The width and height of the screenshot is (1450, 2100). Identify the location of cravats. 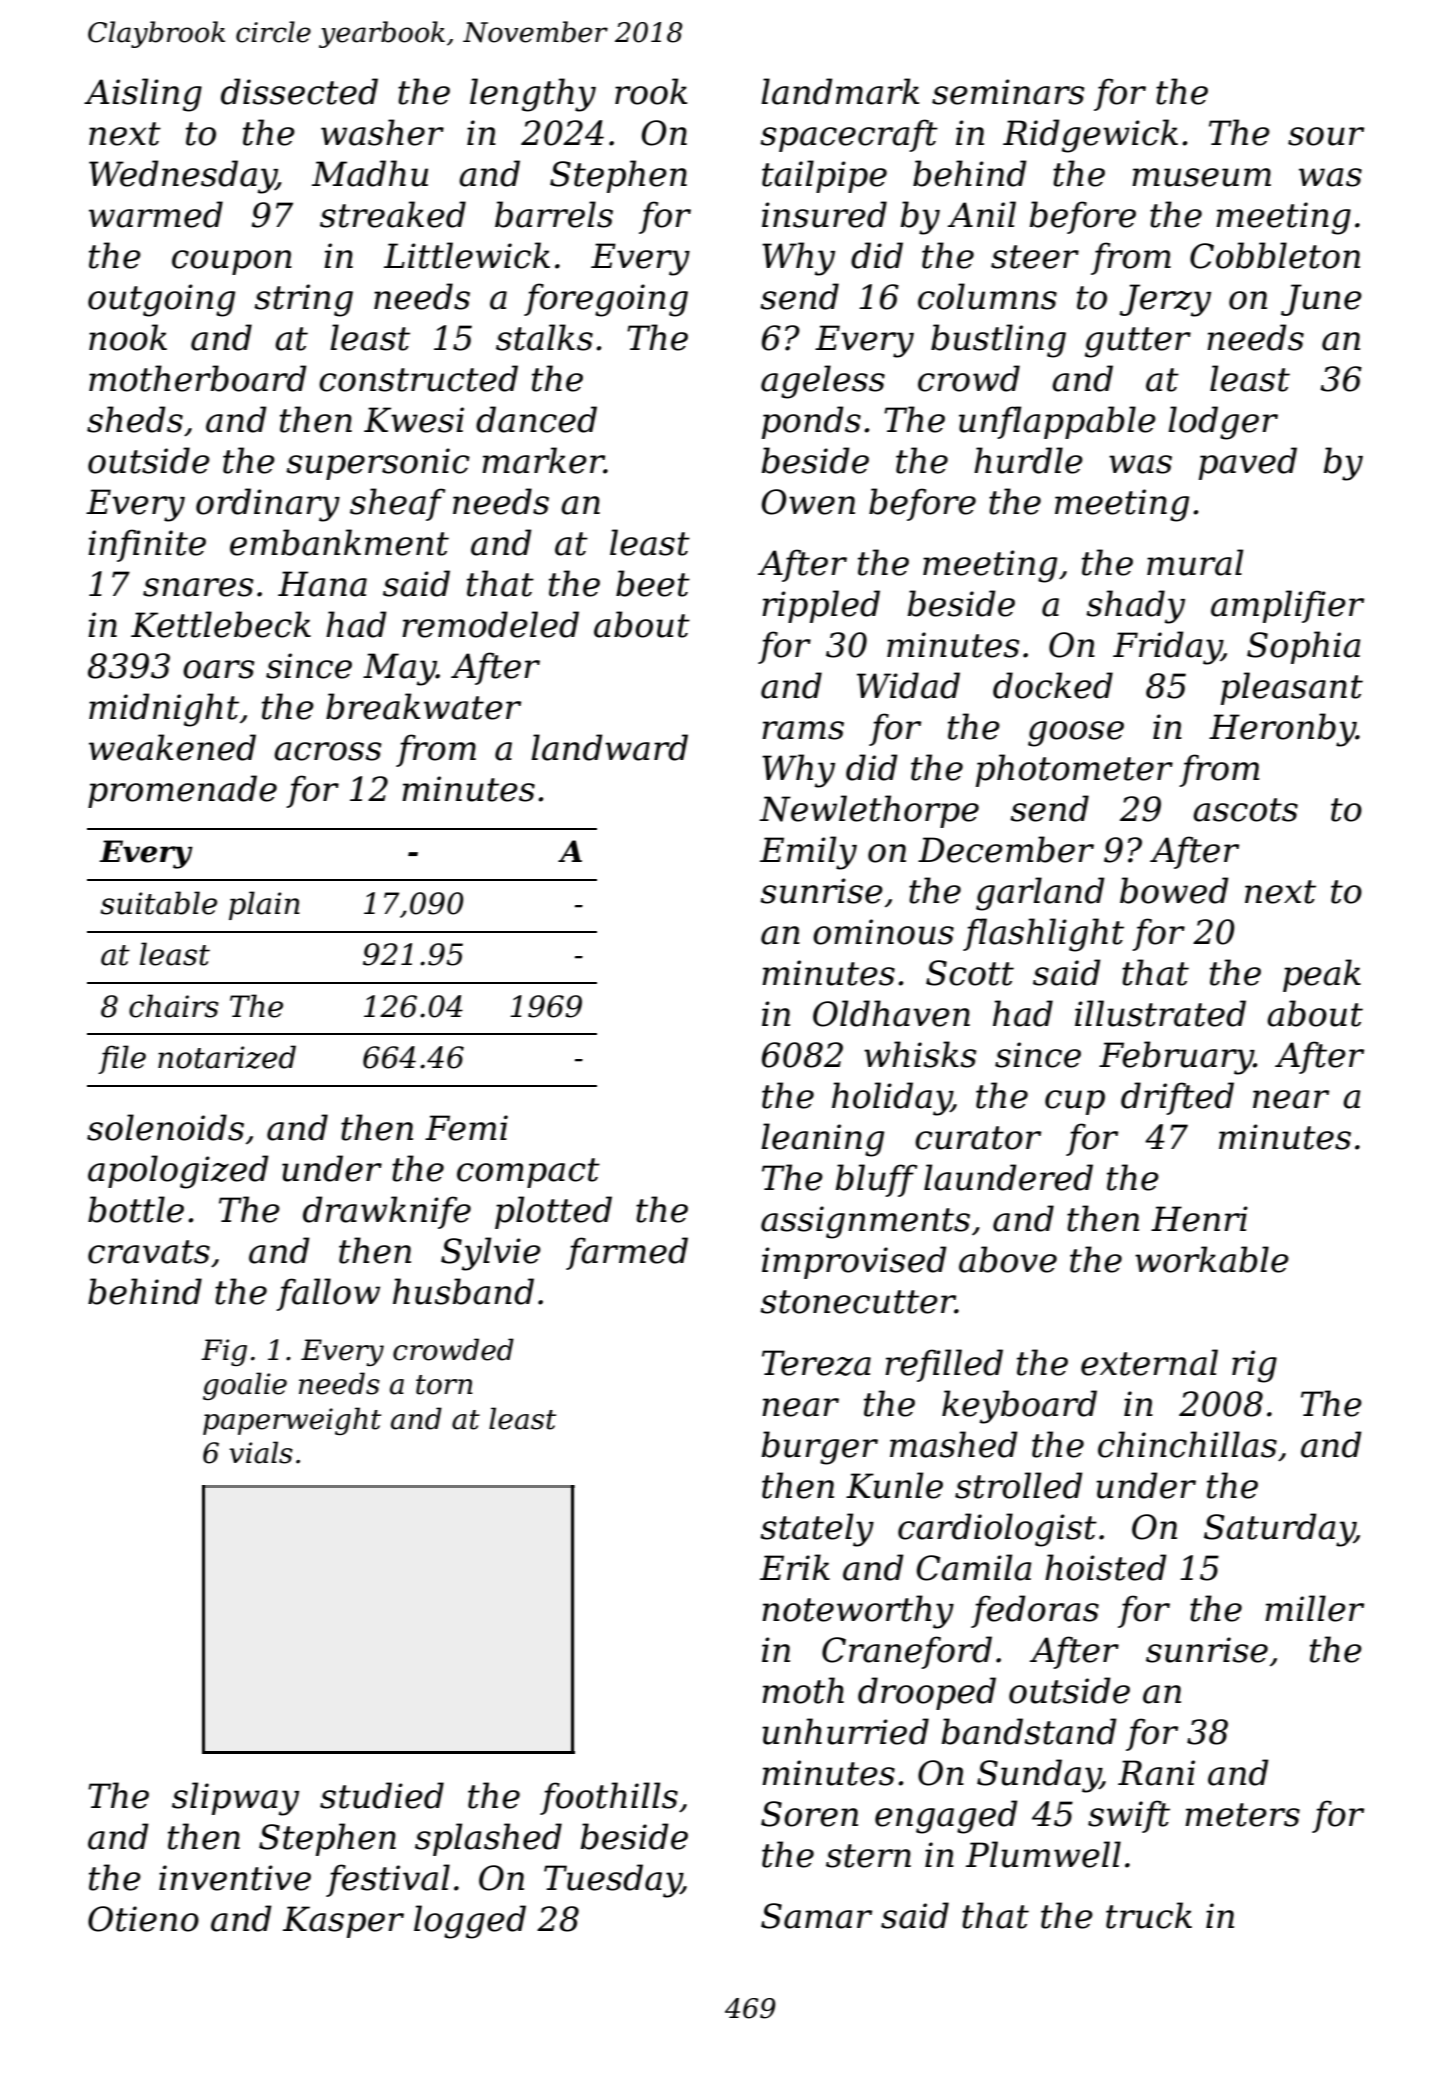
(149, 1252).
